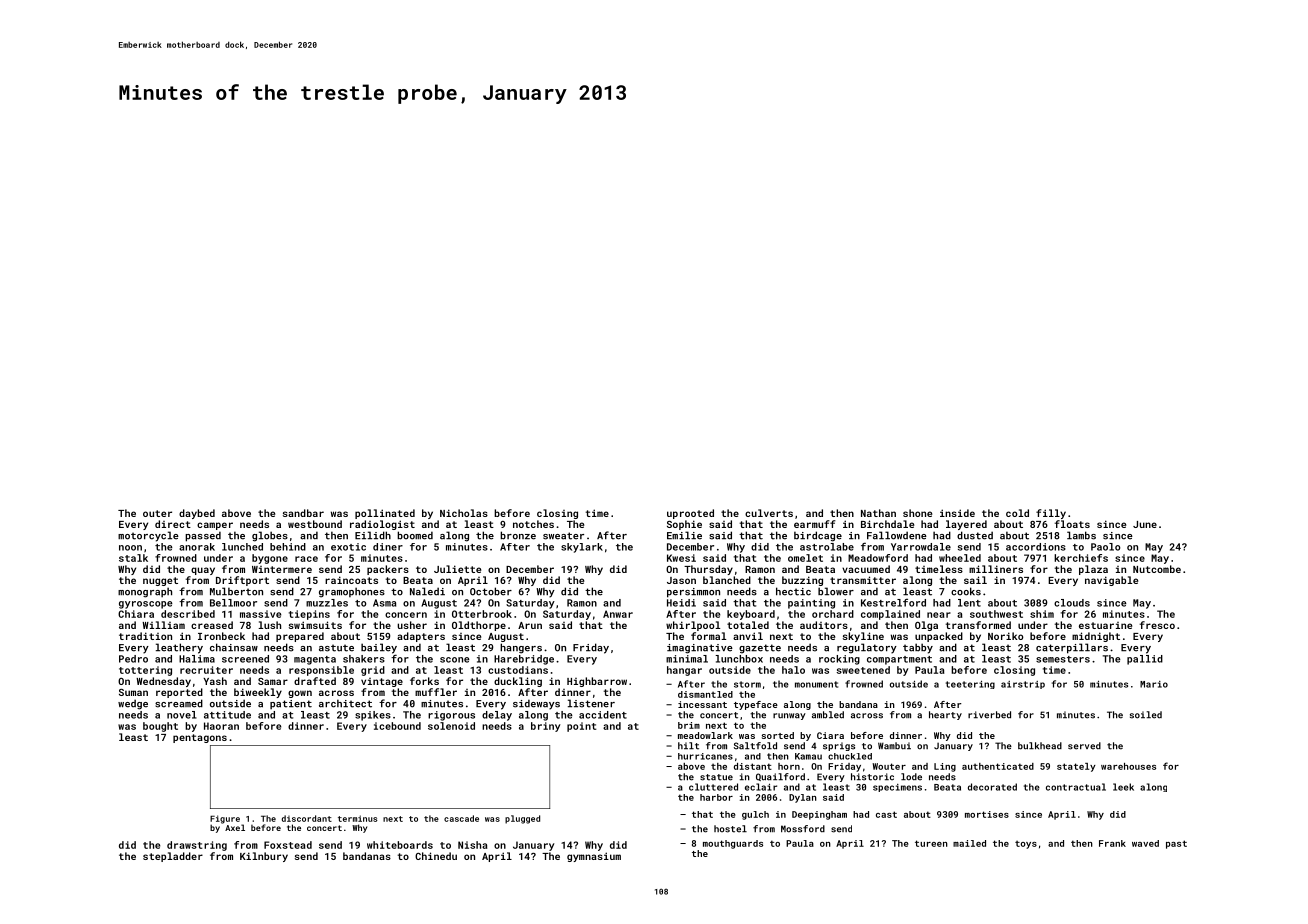 This screenshot has height=924, width=1308. Describe the element at coordinates (1023, 685) in the screenshot. I see `airstrip` at that location.
